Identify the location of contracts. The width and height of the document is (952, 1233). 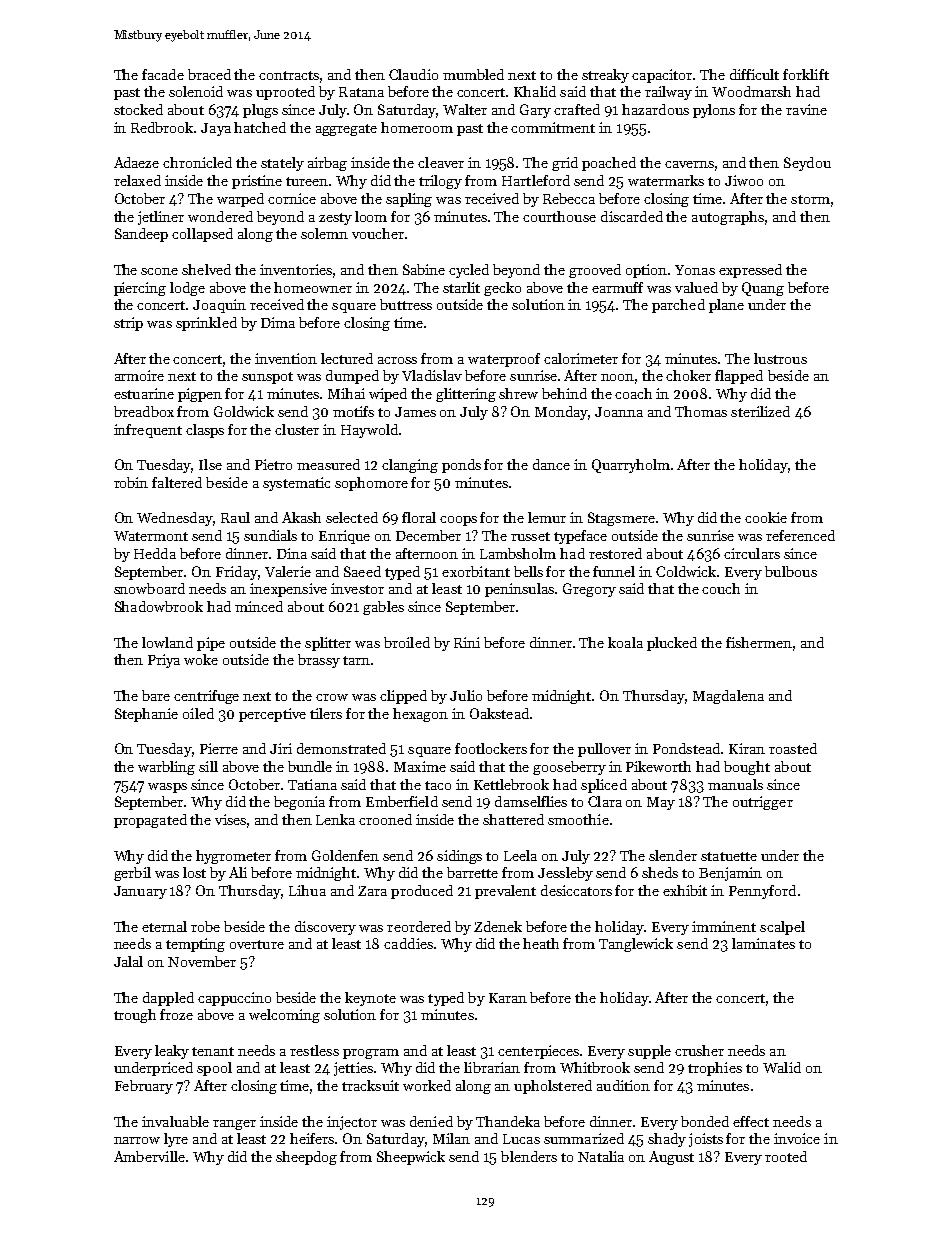
(289, 75).
